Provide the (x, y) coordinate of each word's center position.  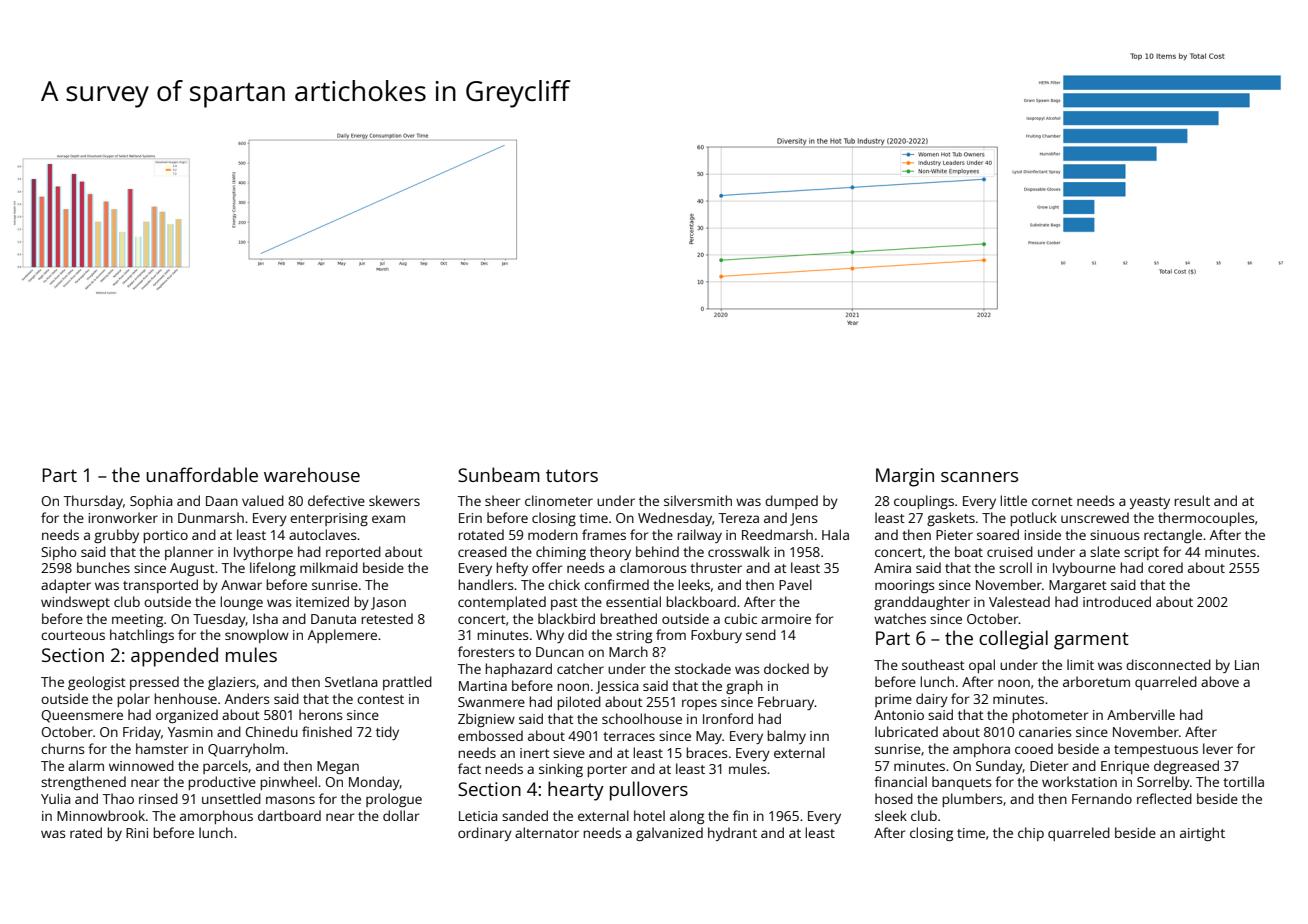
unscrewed (1095, 517)
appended (174, 657)
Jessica (617, 687)
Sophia (151, 502)
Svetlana (351, 681)
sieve (569, 753)
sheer (502, 500)
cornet (1052, 501)
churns (63, 748)
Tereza (738, 518)
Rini (137, 833)
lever (1218, 748)
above (1220, 681)
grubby (116, 536)
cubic (740, 618)
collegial (1013, 640)
